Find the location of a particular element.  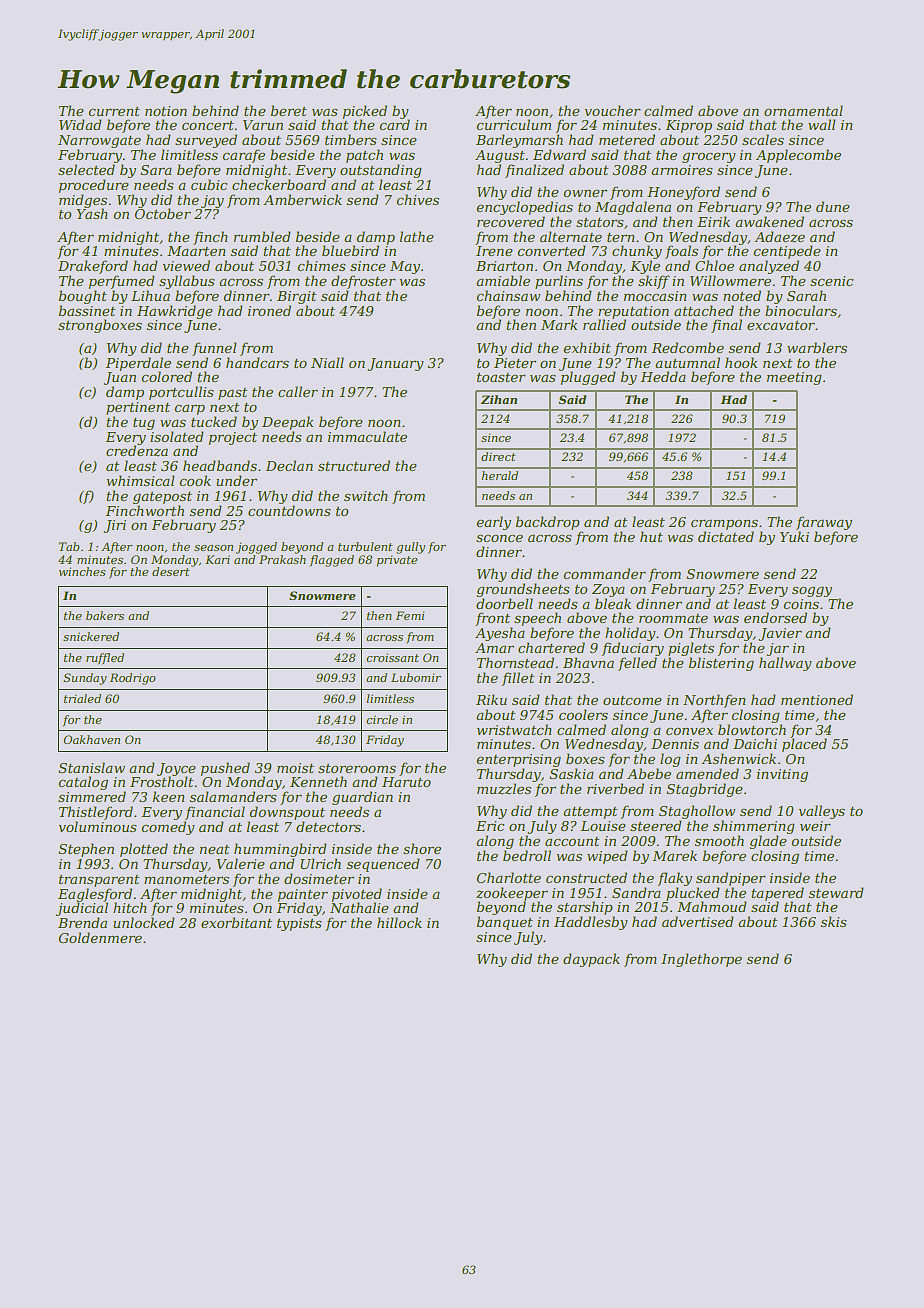

wall is located at coordinates (822, 124).
